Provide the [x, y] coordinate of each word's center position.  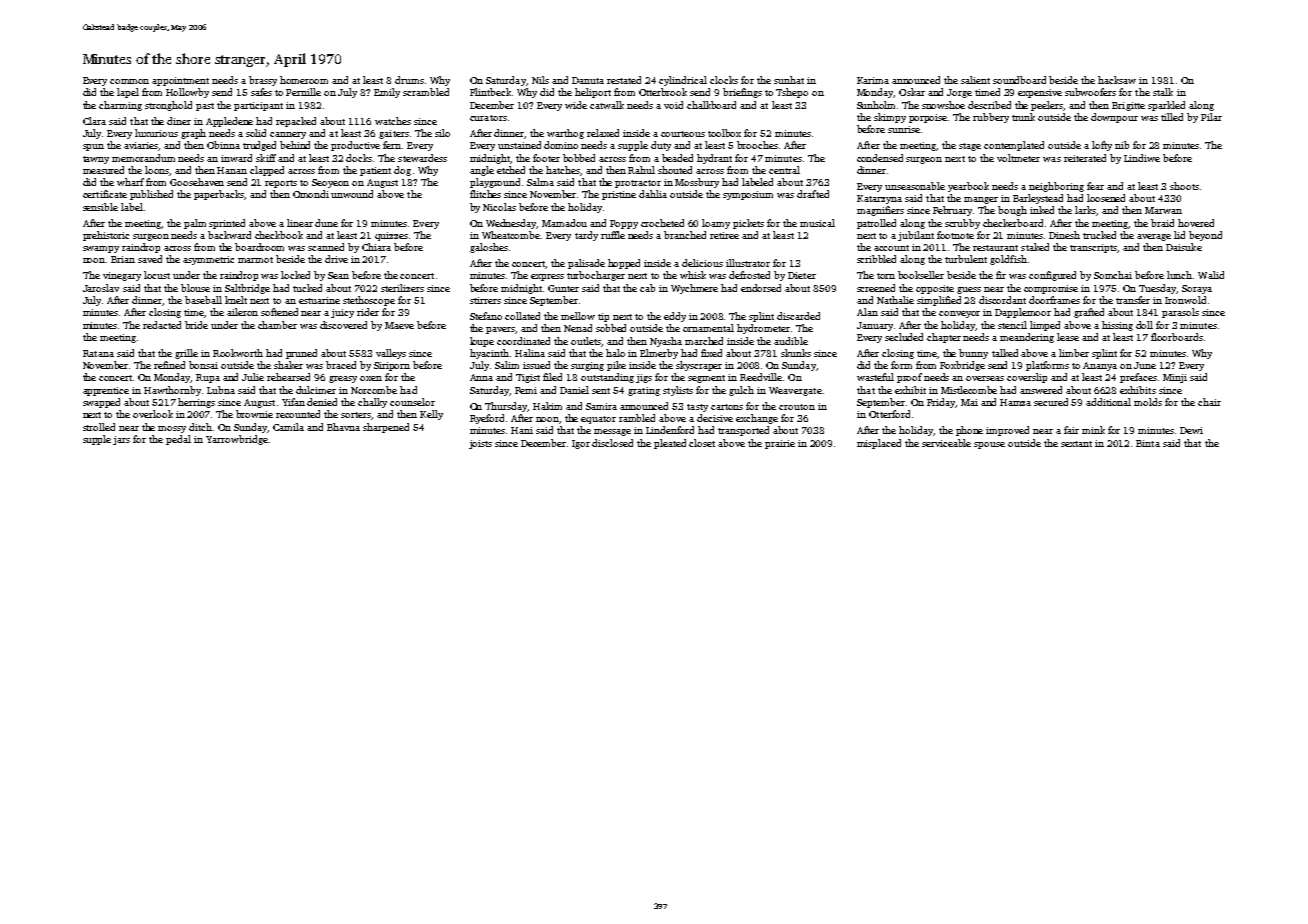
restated [624, 80]
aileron [242, 312]
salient [975, 80]
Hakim [547, 406]
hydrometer [763, 329]
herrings [196, 403]
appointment [180, 81]
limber [1074, 353]
